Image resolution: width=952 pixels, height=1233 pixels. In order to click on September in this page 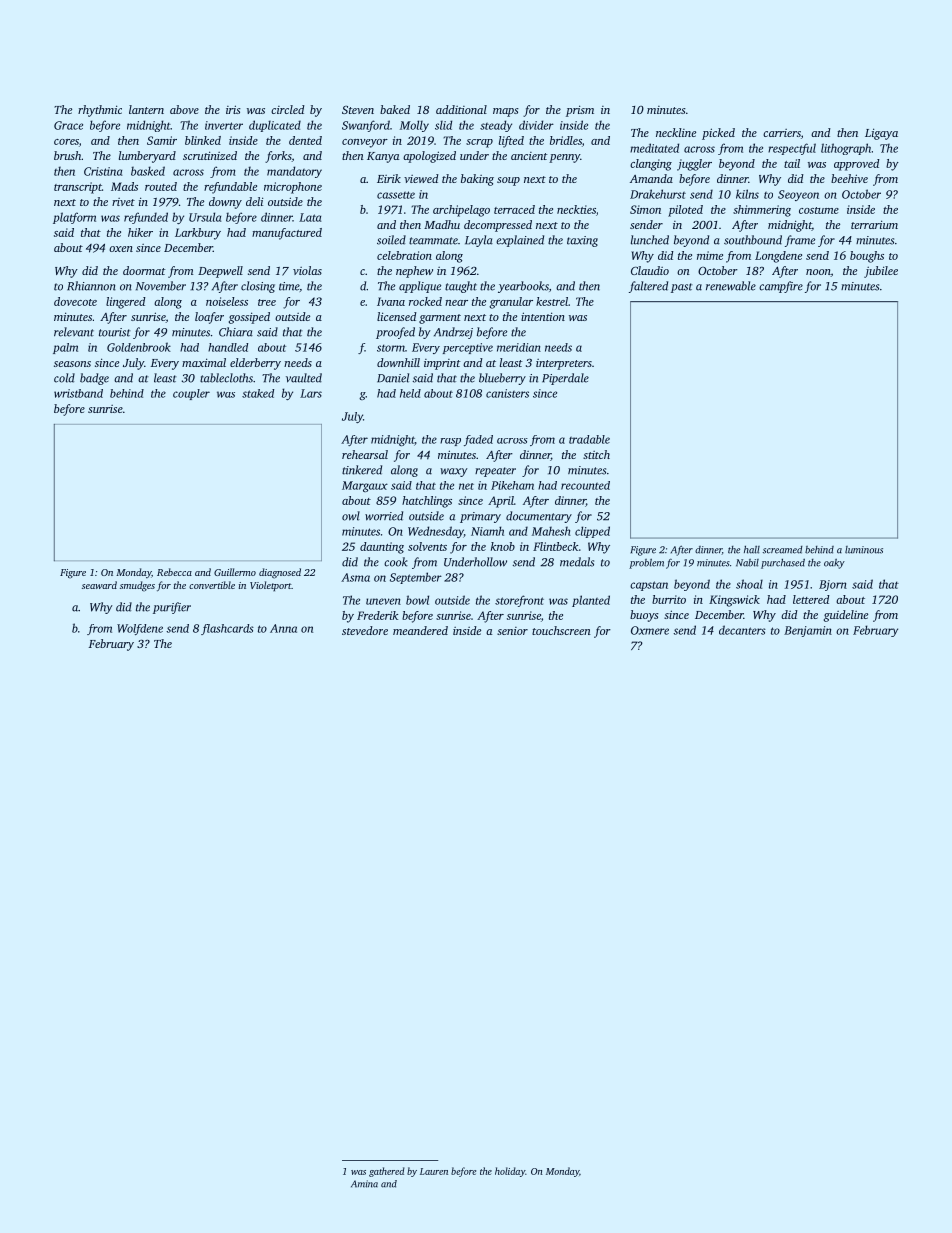, I will do `click(416, 578)`.
